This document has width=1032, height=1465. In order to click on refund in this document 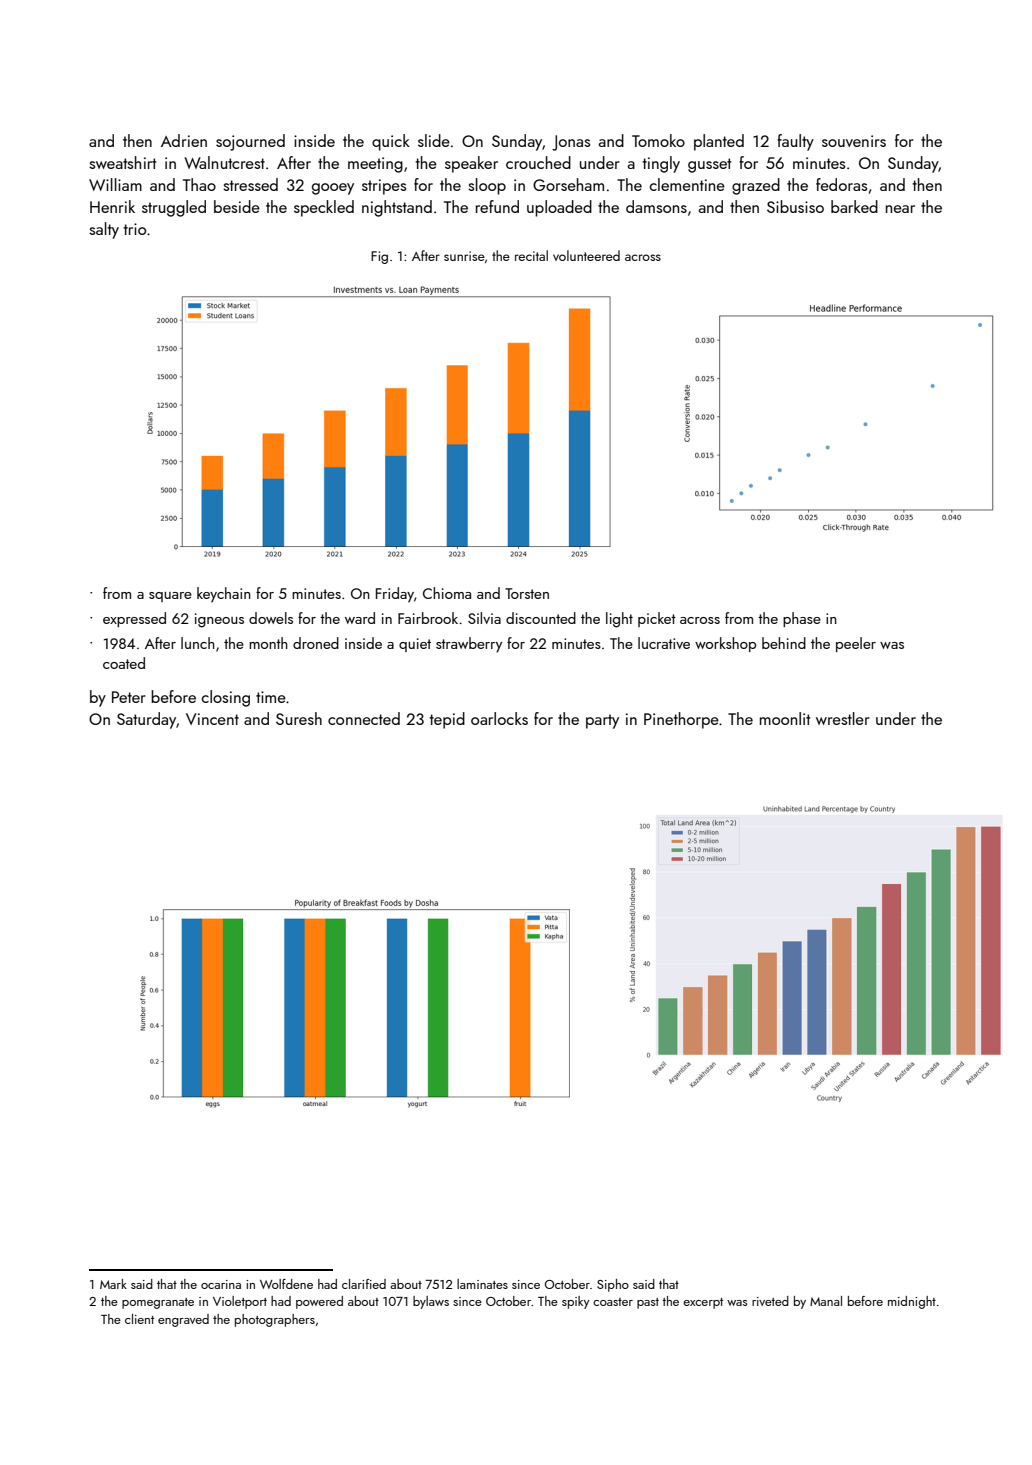, I will do `click(497, 206)`.
